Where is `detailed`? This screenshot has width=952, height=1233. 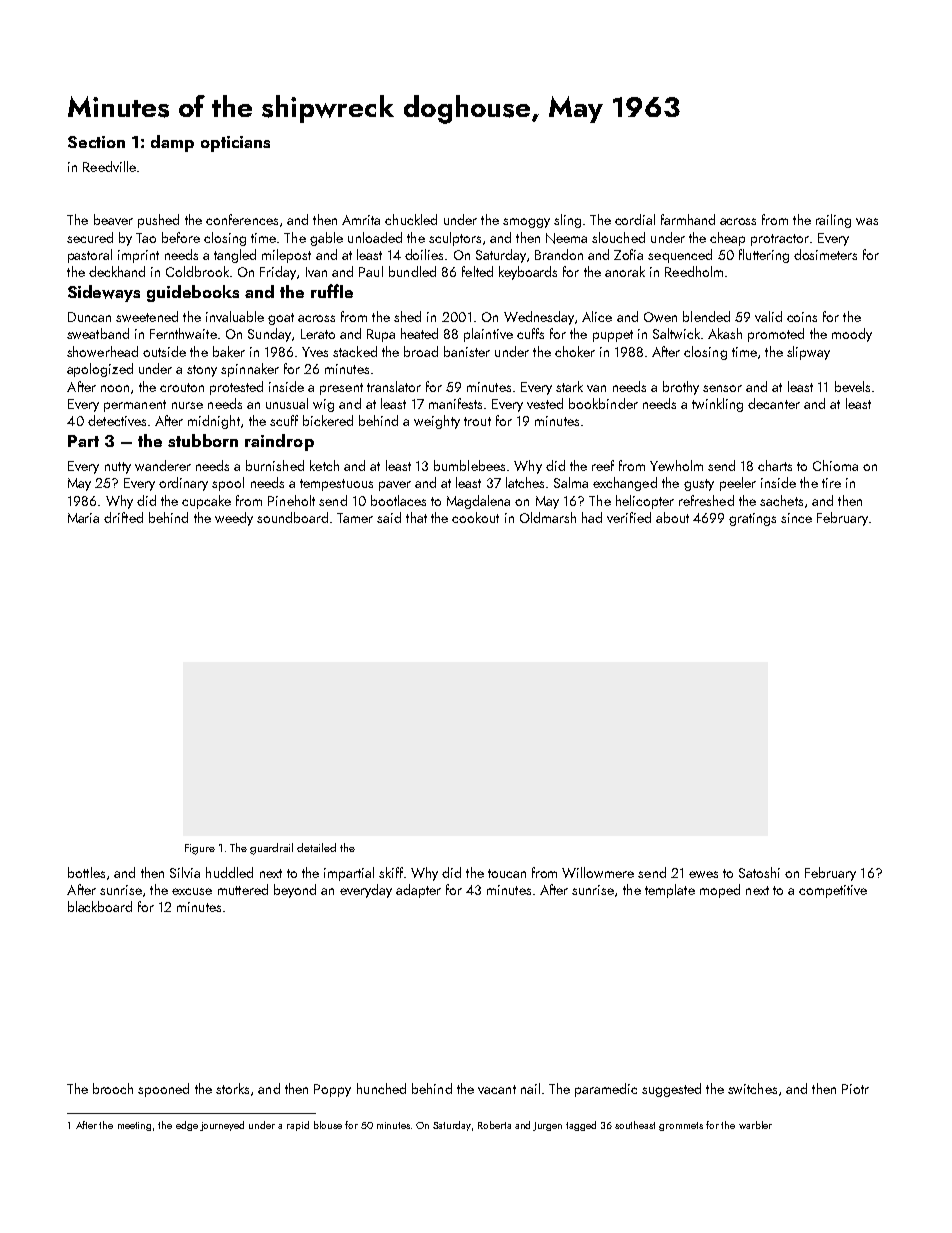 detailed is located at coordinates (316, 847).
